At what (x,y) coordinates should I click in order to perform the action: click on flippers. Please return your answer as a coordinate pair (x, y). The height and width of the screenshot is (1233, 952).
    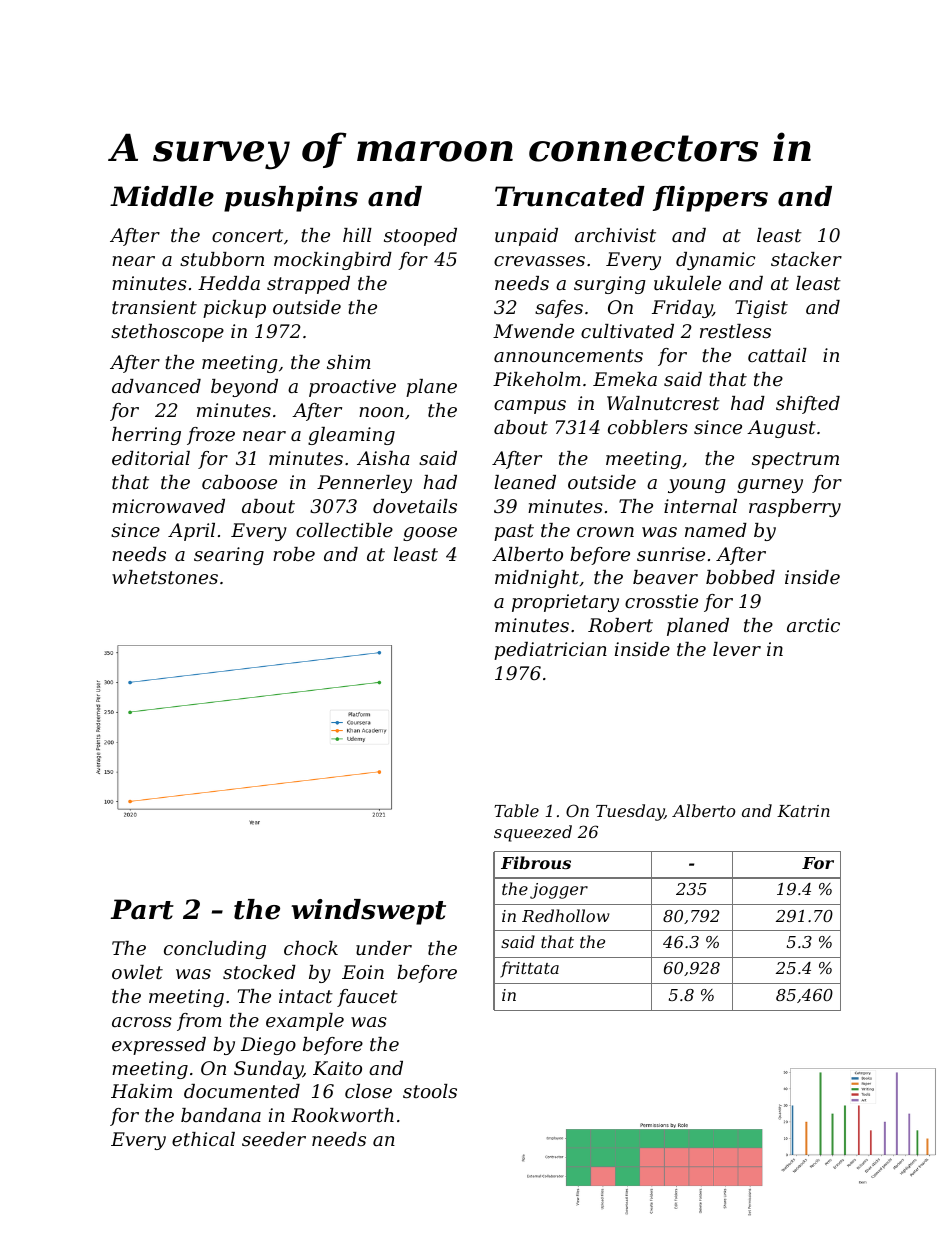
    Looking at the image, I should click on (710, 199).
